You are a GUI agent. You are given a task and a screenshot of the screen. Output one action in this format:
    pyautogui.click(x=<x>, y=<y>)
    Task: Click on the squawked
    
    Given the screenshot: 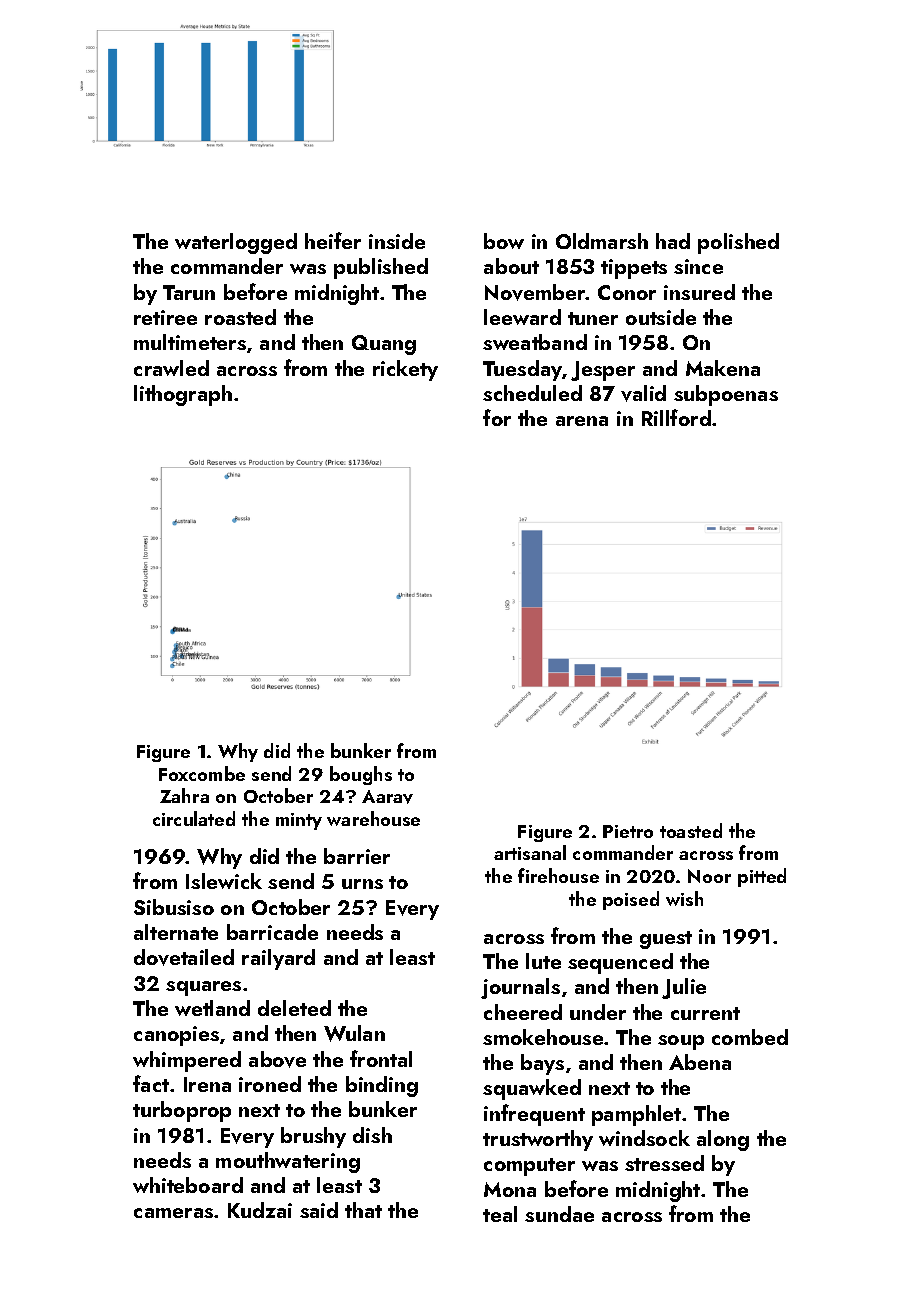 What is the action you would take?
    pyautogui.click(x=532, y=1089)
